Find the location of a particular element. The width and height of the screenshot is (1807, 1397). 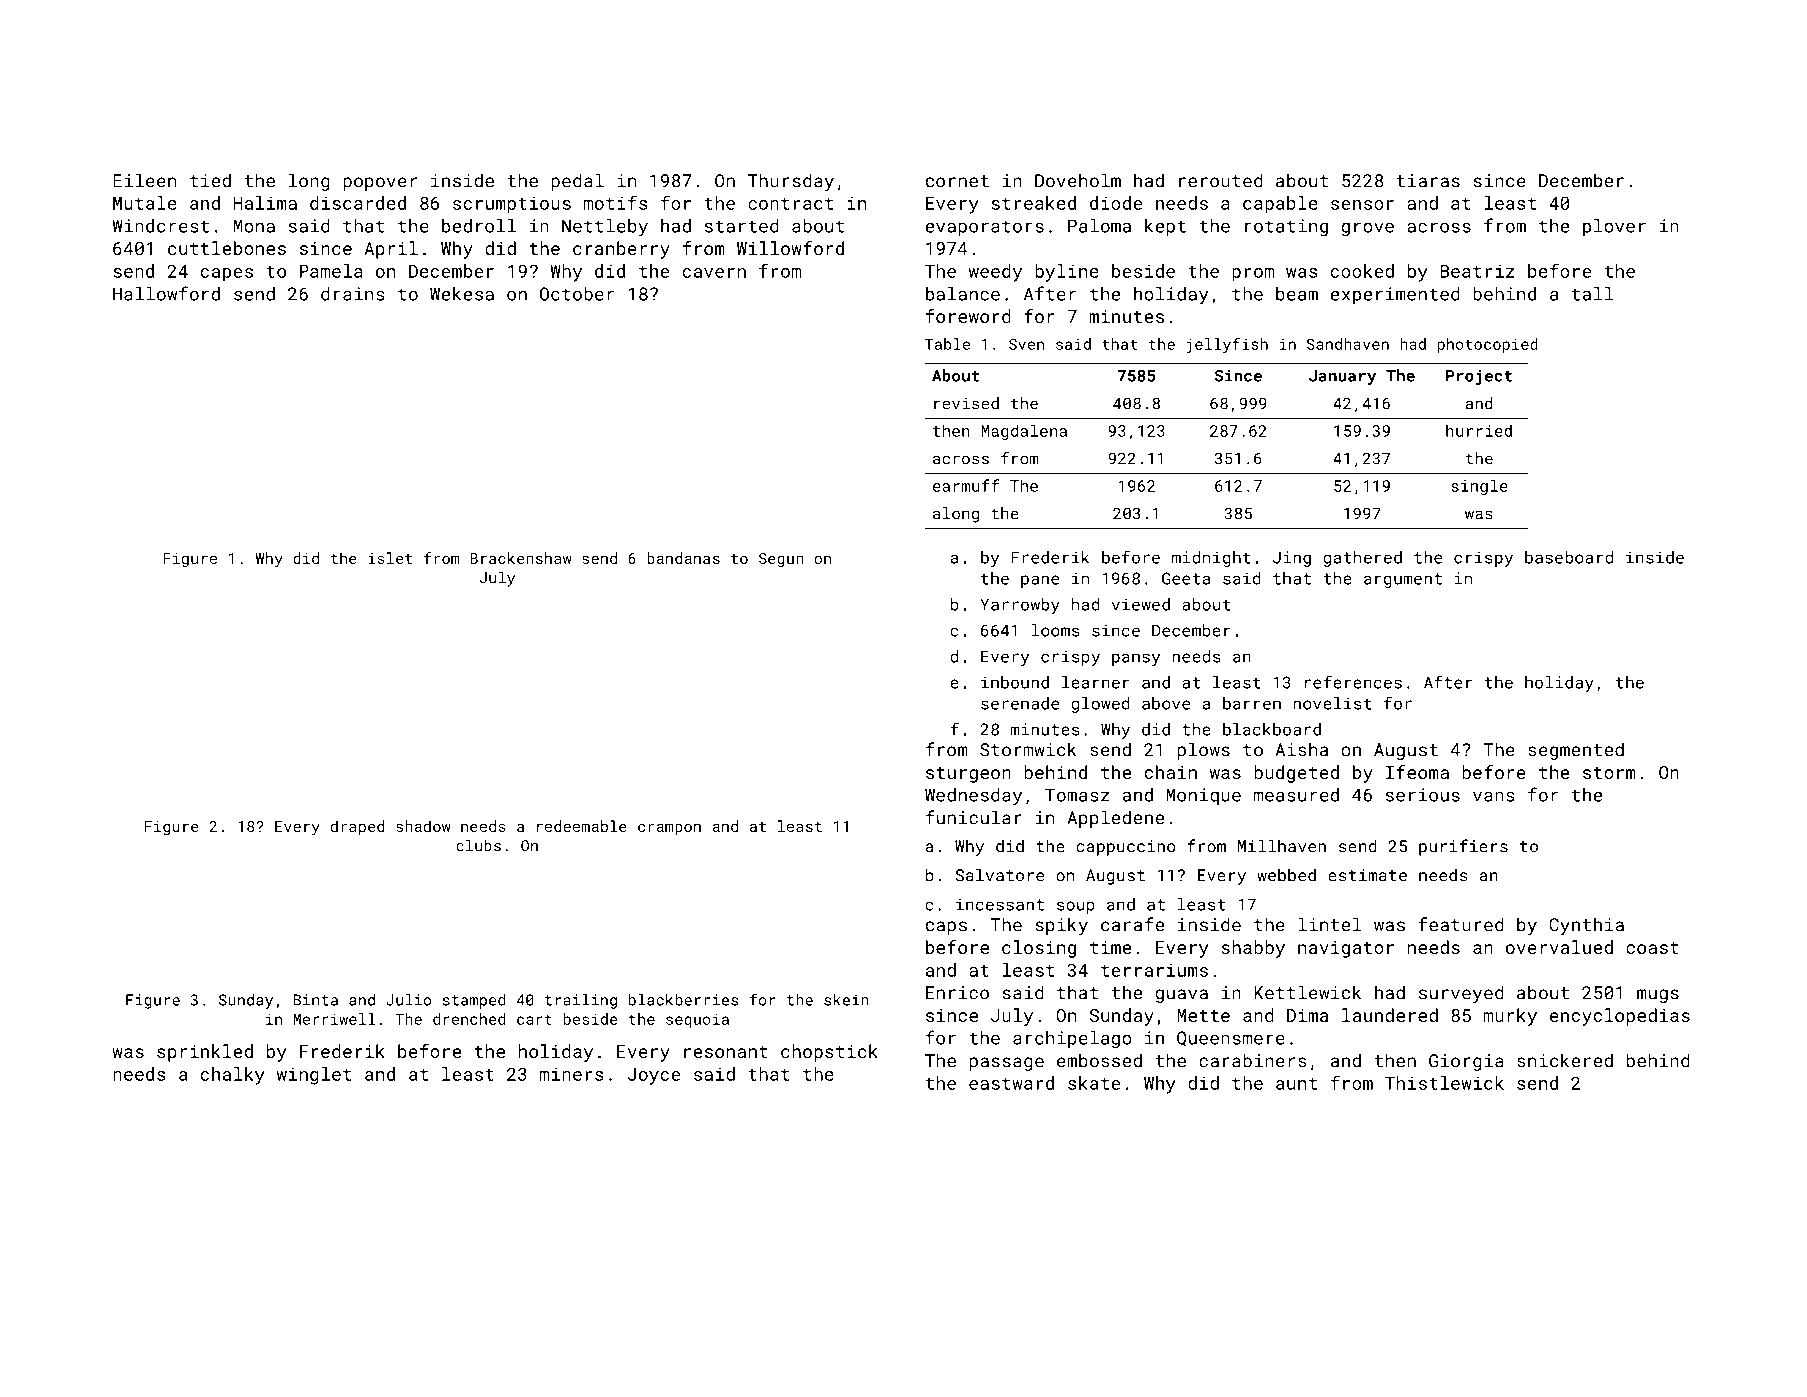

Geeta is located at coordinates (1186, 578).
